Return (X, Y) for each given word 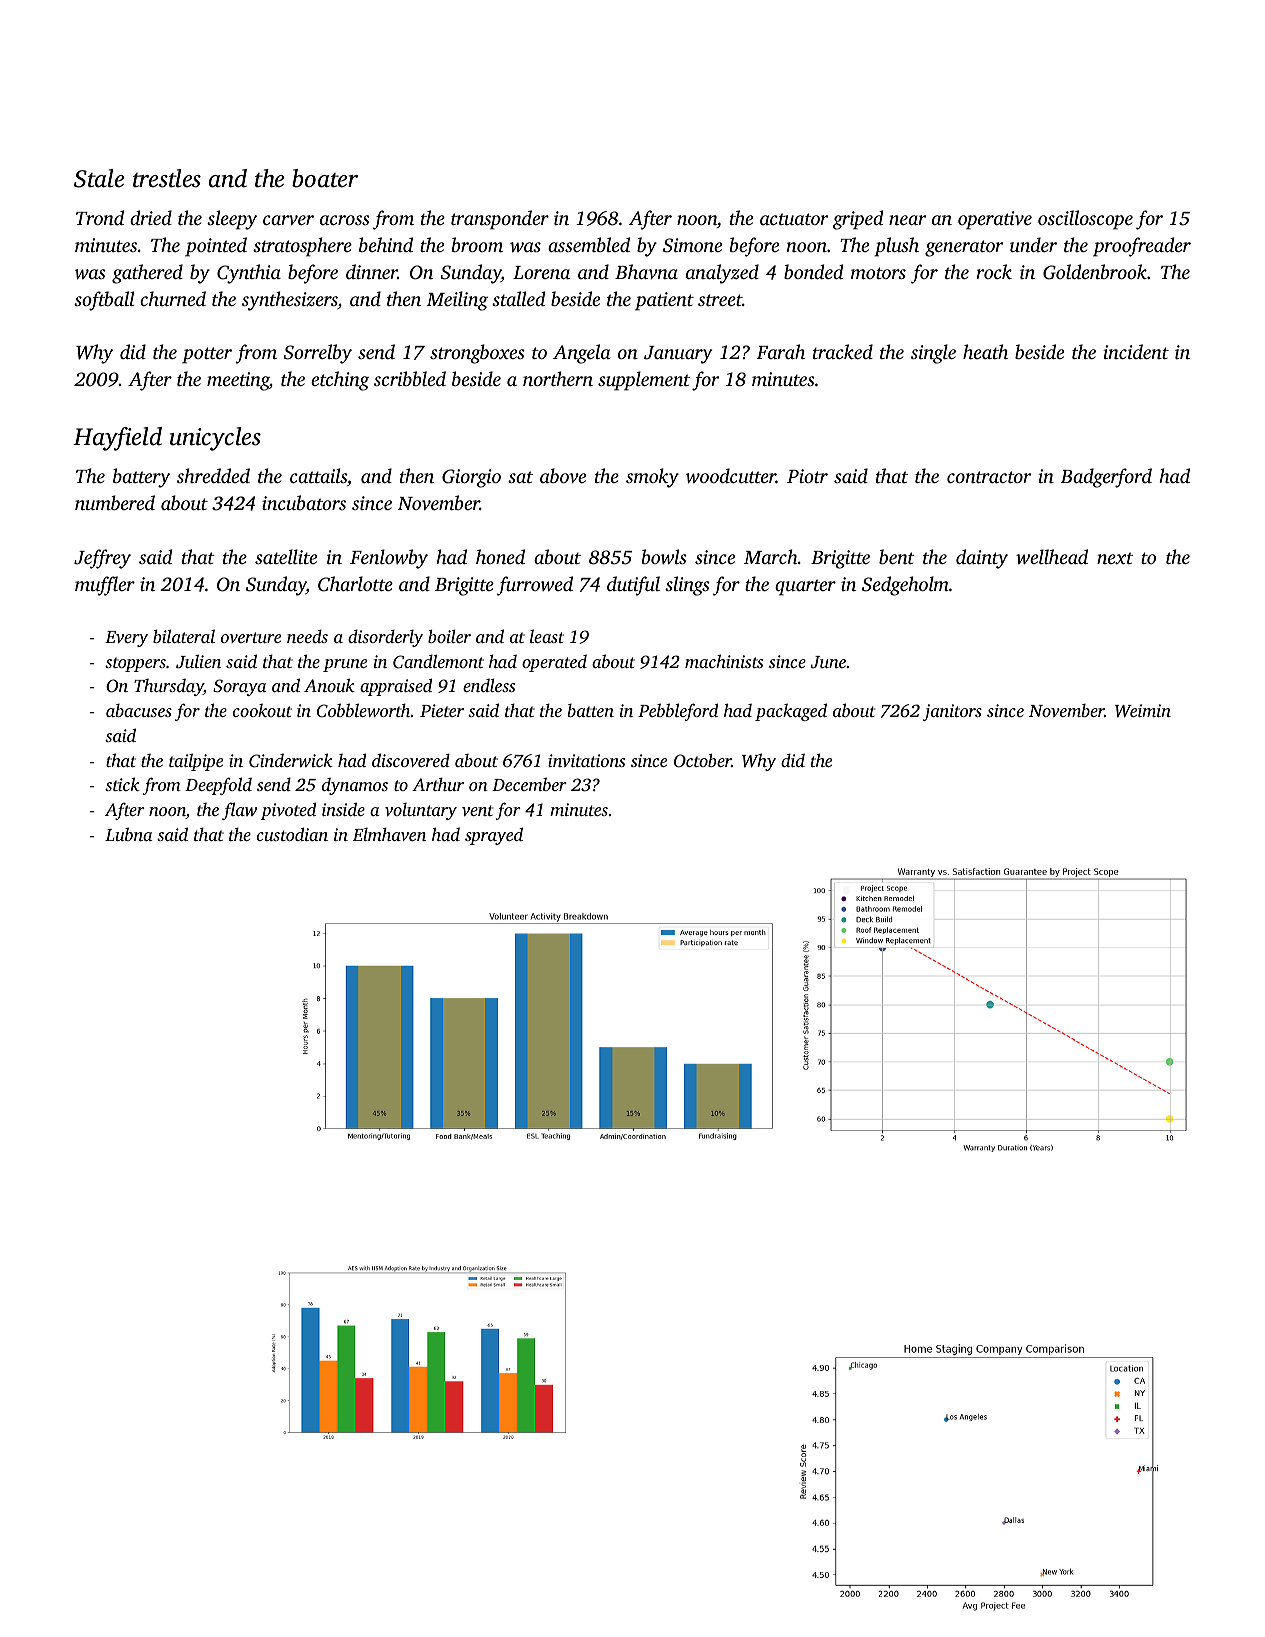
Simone (692, 245)
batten (590, 710)
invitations (586, 760)
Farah (781, 351)
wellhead (1052, 556)
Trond (100, 217)
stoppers (135, 664)
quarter (805, 587)
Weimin (1143, 711)
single (933, 354)
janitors (952, 712)
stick (122, 784)
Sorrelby (318, 354)
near (907, 220)
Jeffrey (102, 559)
